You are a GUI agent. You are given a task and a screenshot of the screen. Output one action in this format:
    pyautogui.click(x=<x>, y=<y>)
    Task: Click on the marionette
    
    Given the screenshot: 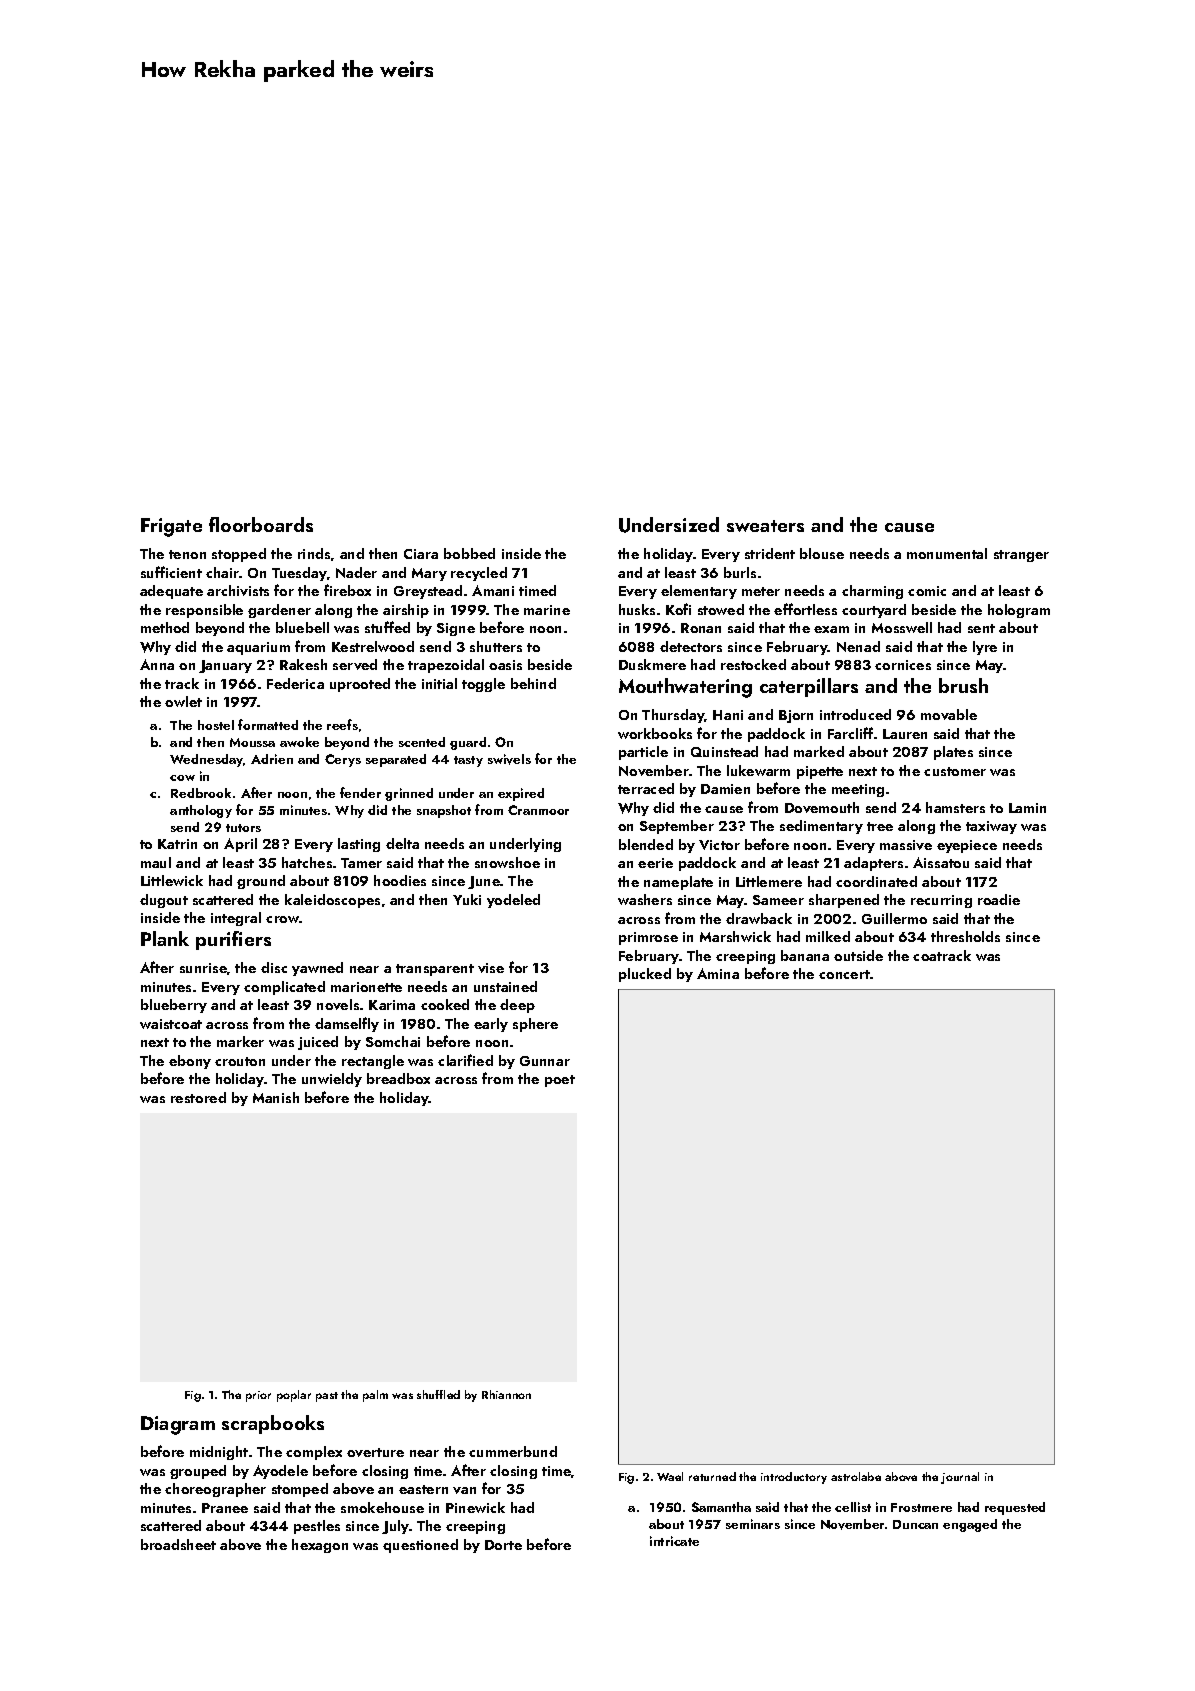 What is the action you would take?
    pyautogui.click(x=366, y=987)
